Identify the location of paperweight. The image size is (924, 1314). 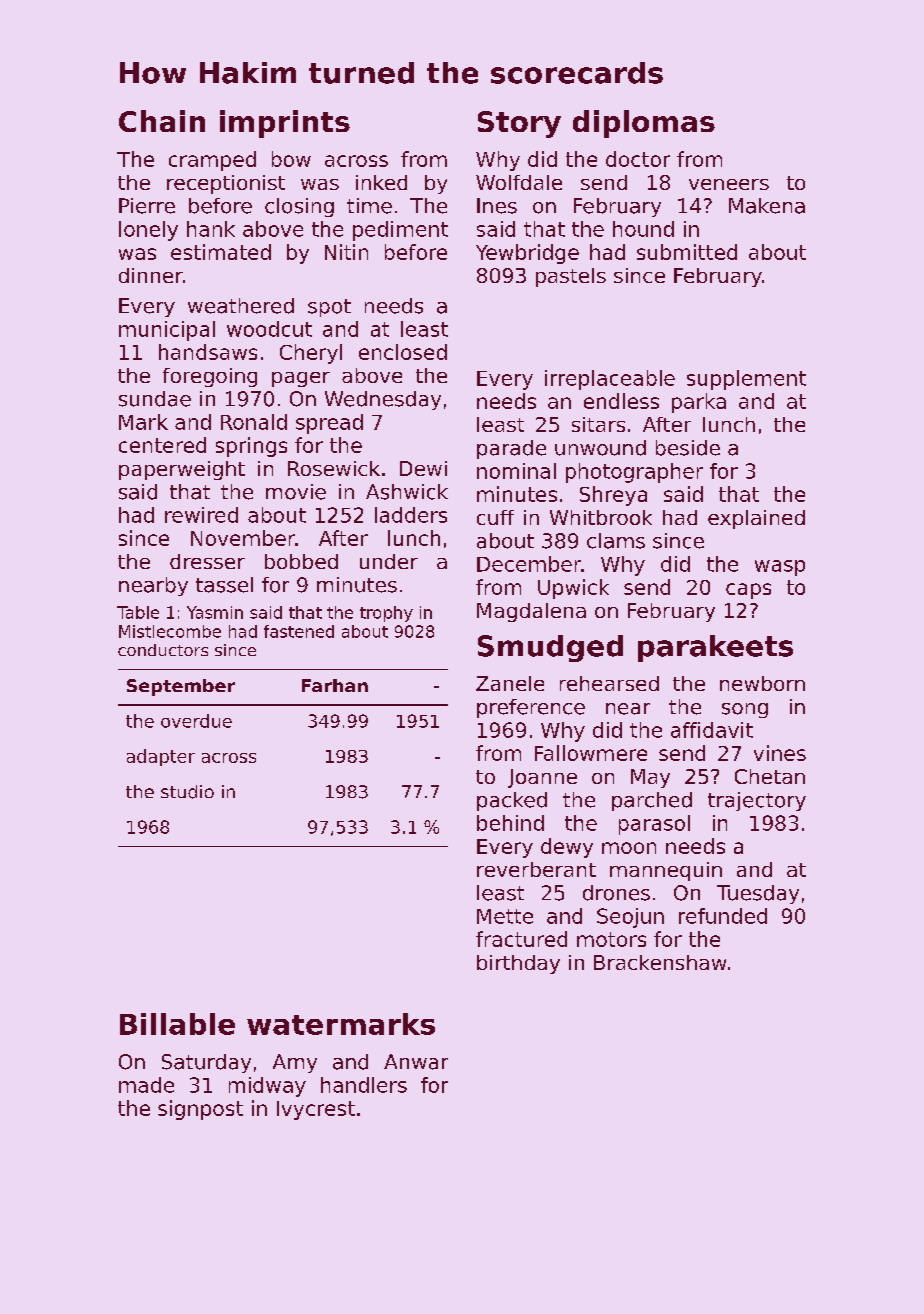
(182, 470).
